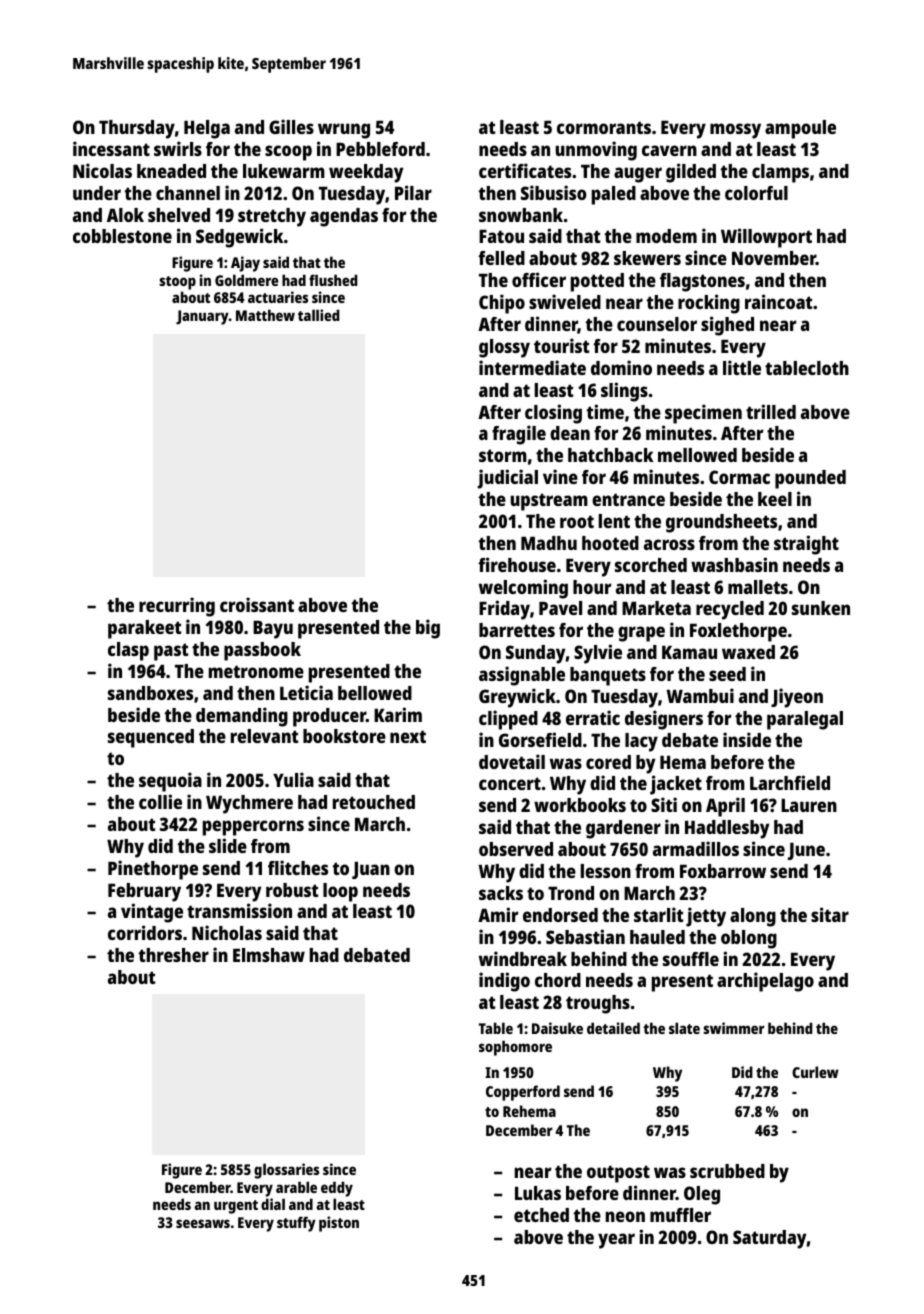 This screenshot has width=924, height=1314. What do you see at coordinates (809, 805) in the screenshot?
I see `Lauren` at bounding box center [809, 805].
